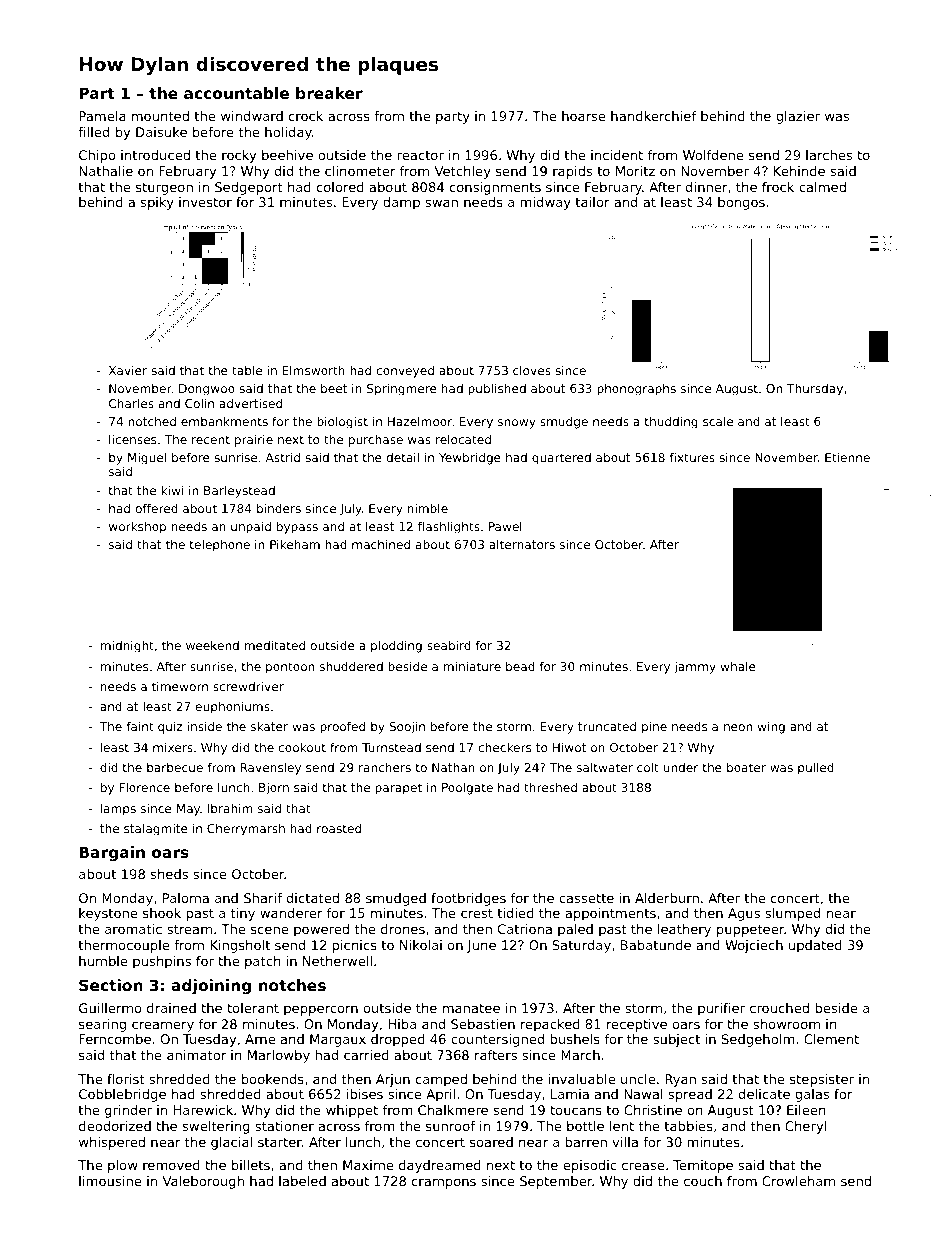  Describe the element at coordinates (112, 854) in the image. I see `Bargain` at that location.
